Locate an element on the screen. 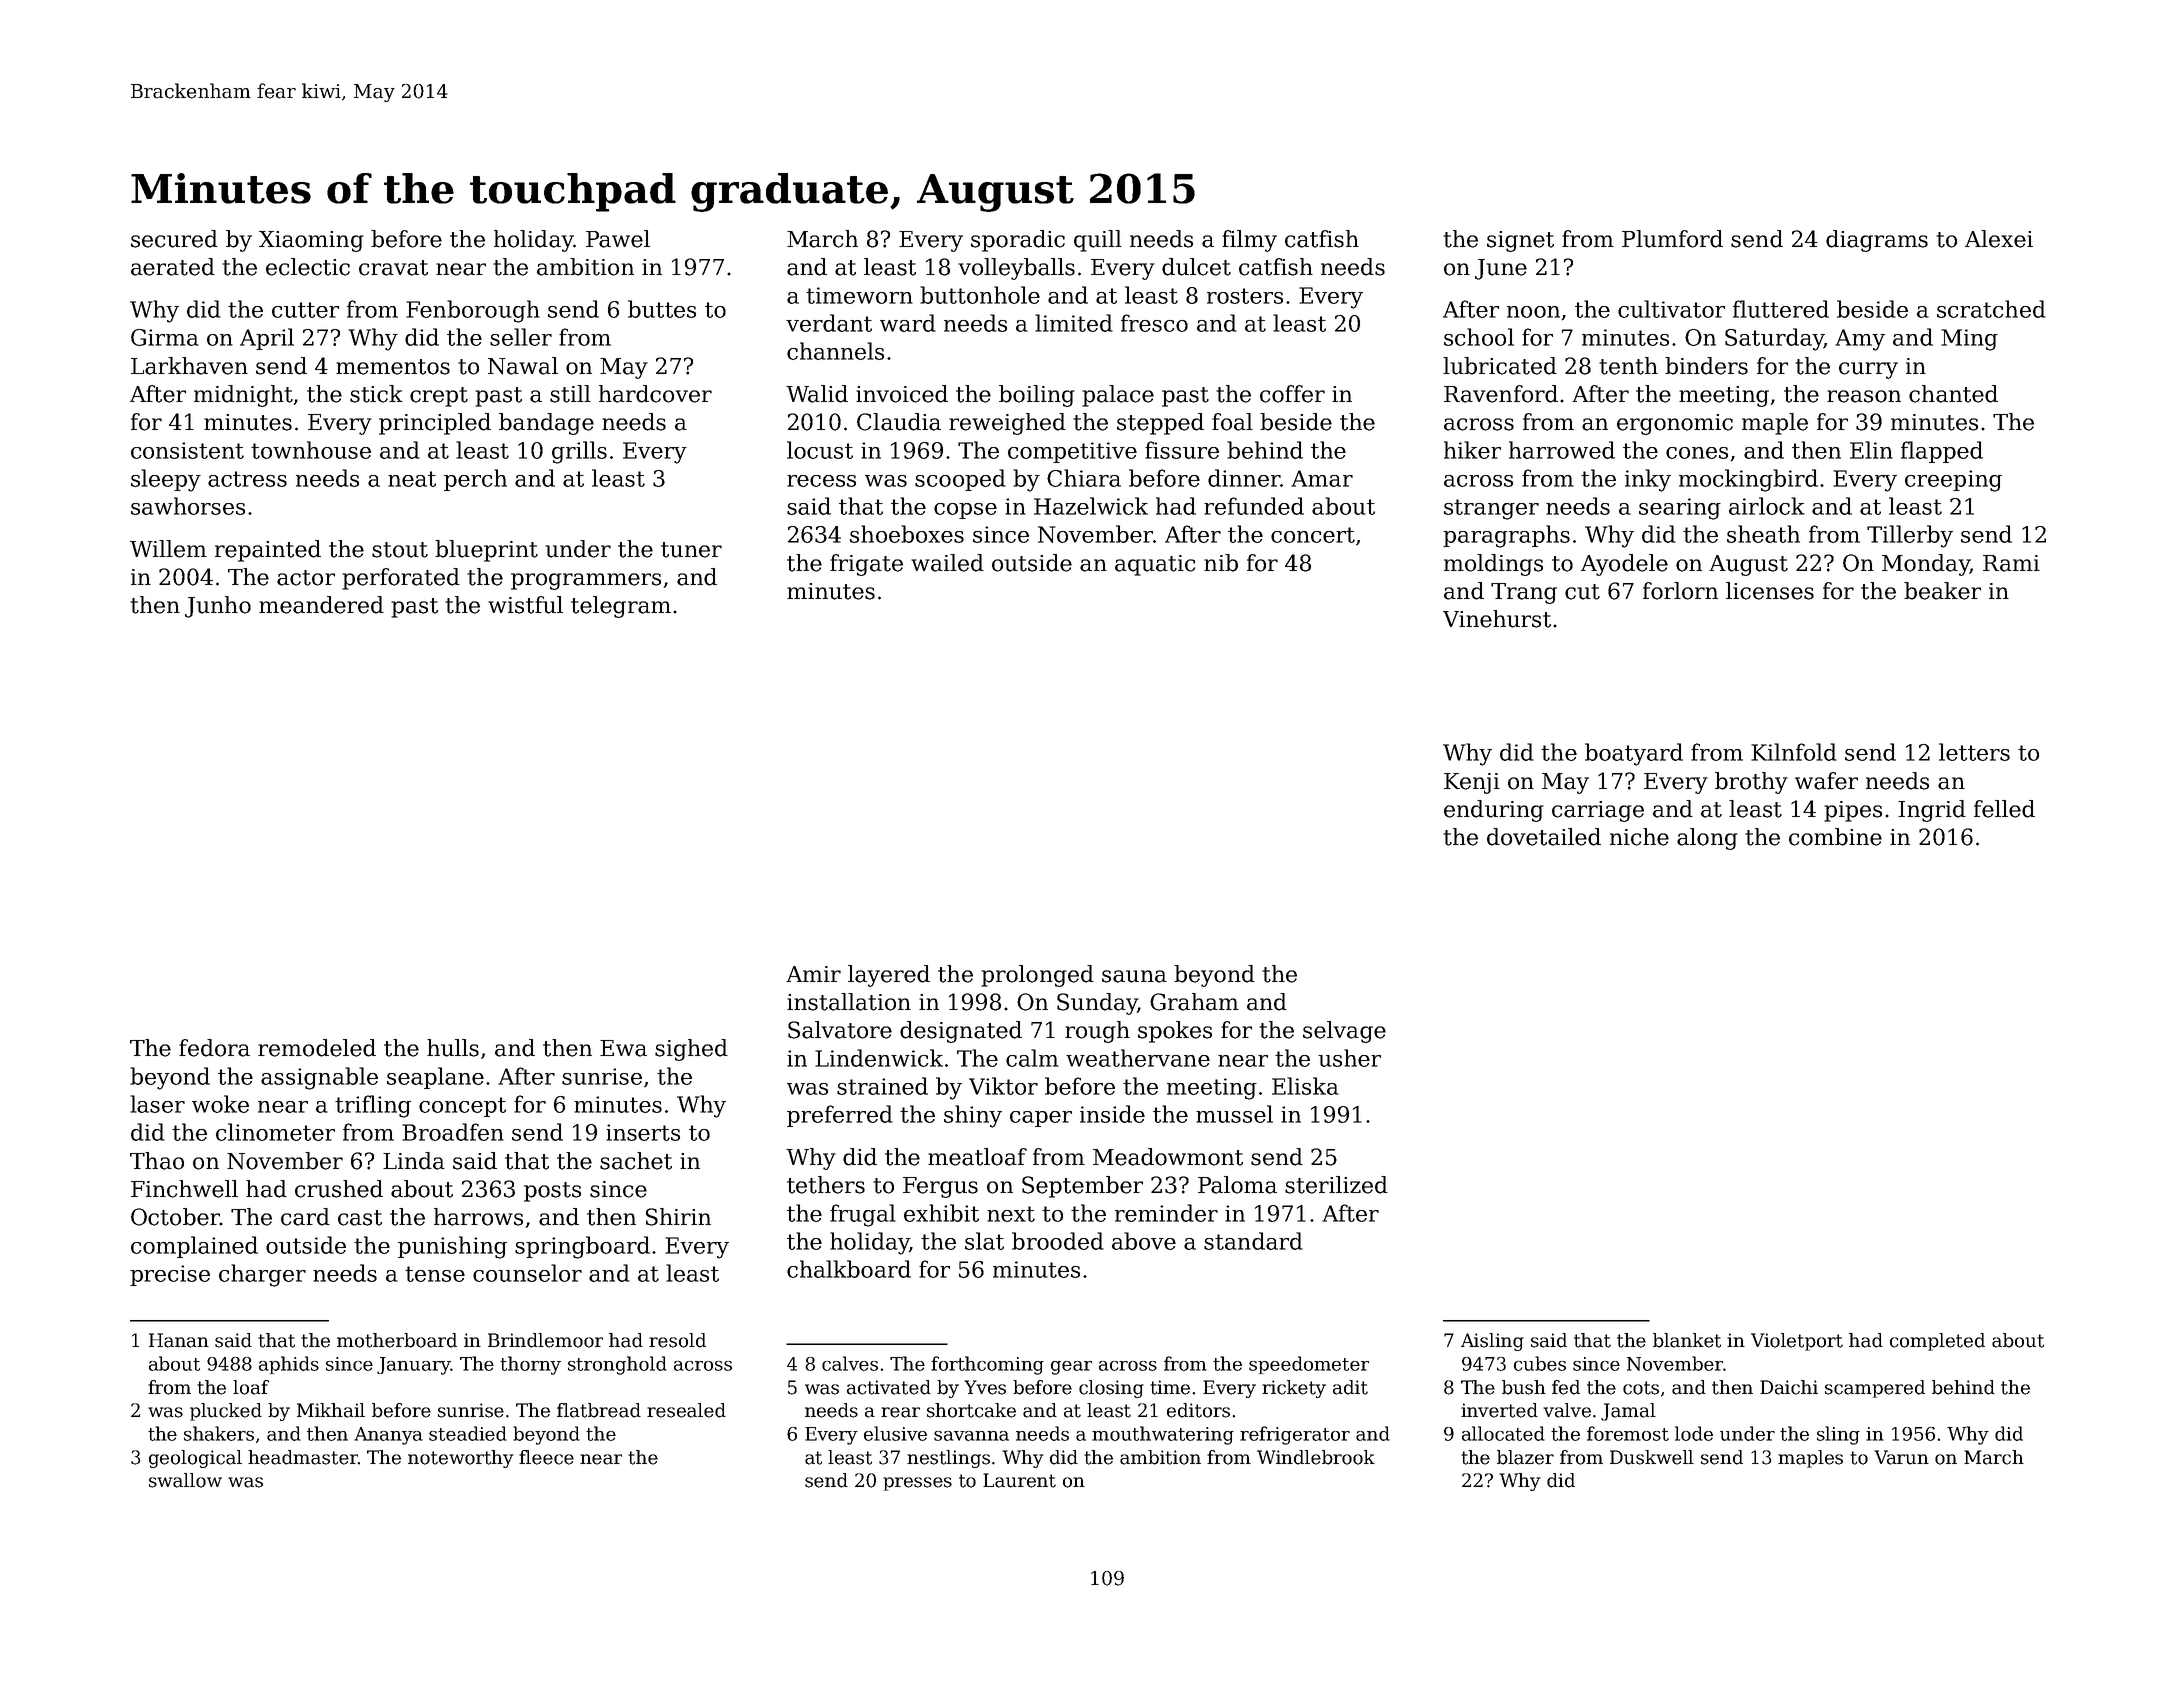  Laurent is located at coordinates (1019, 1480).
